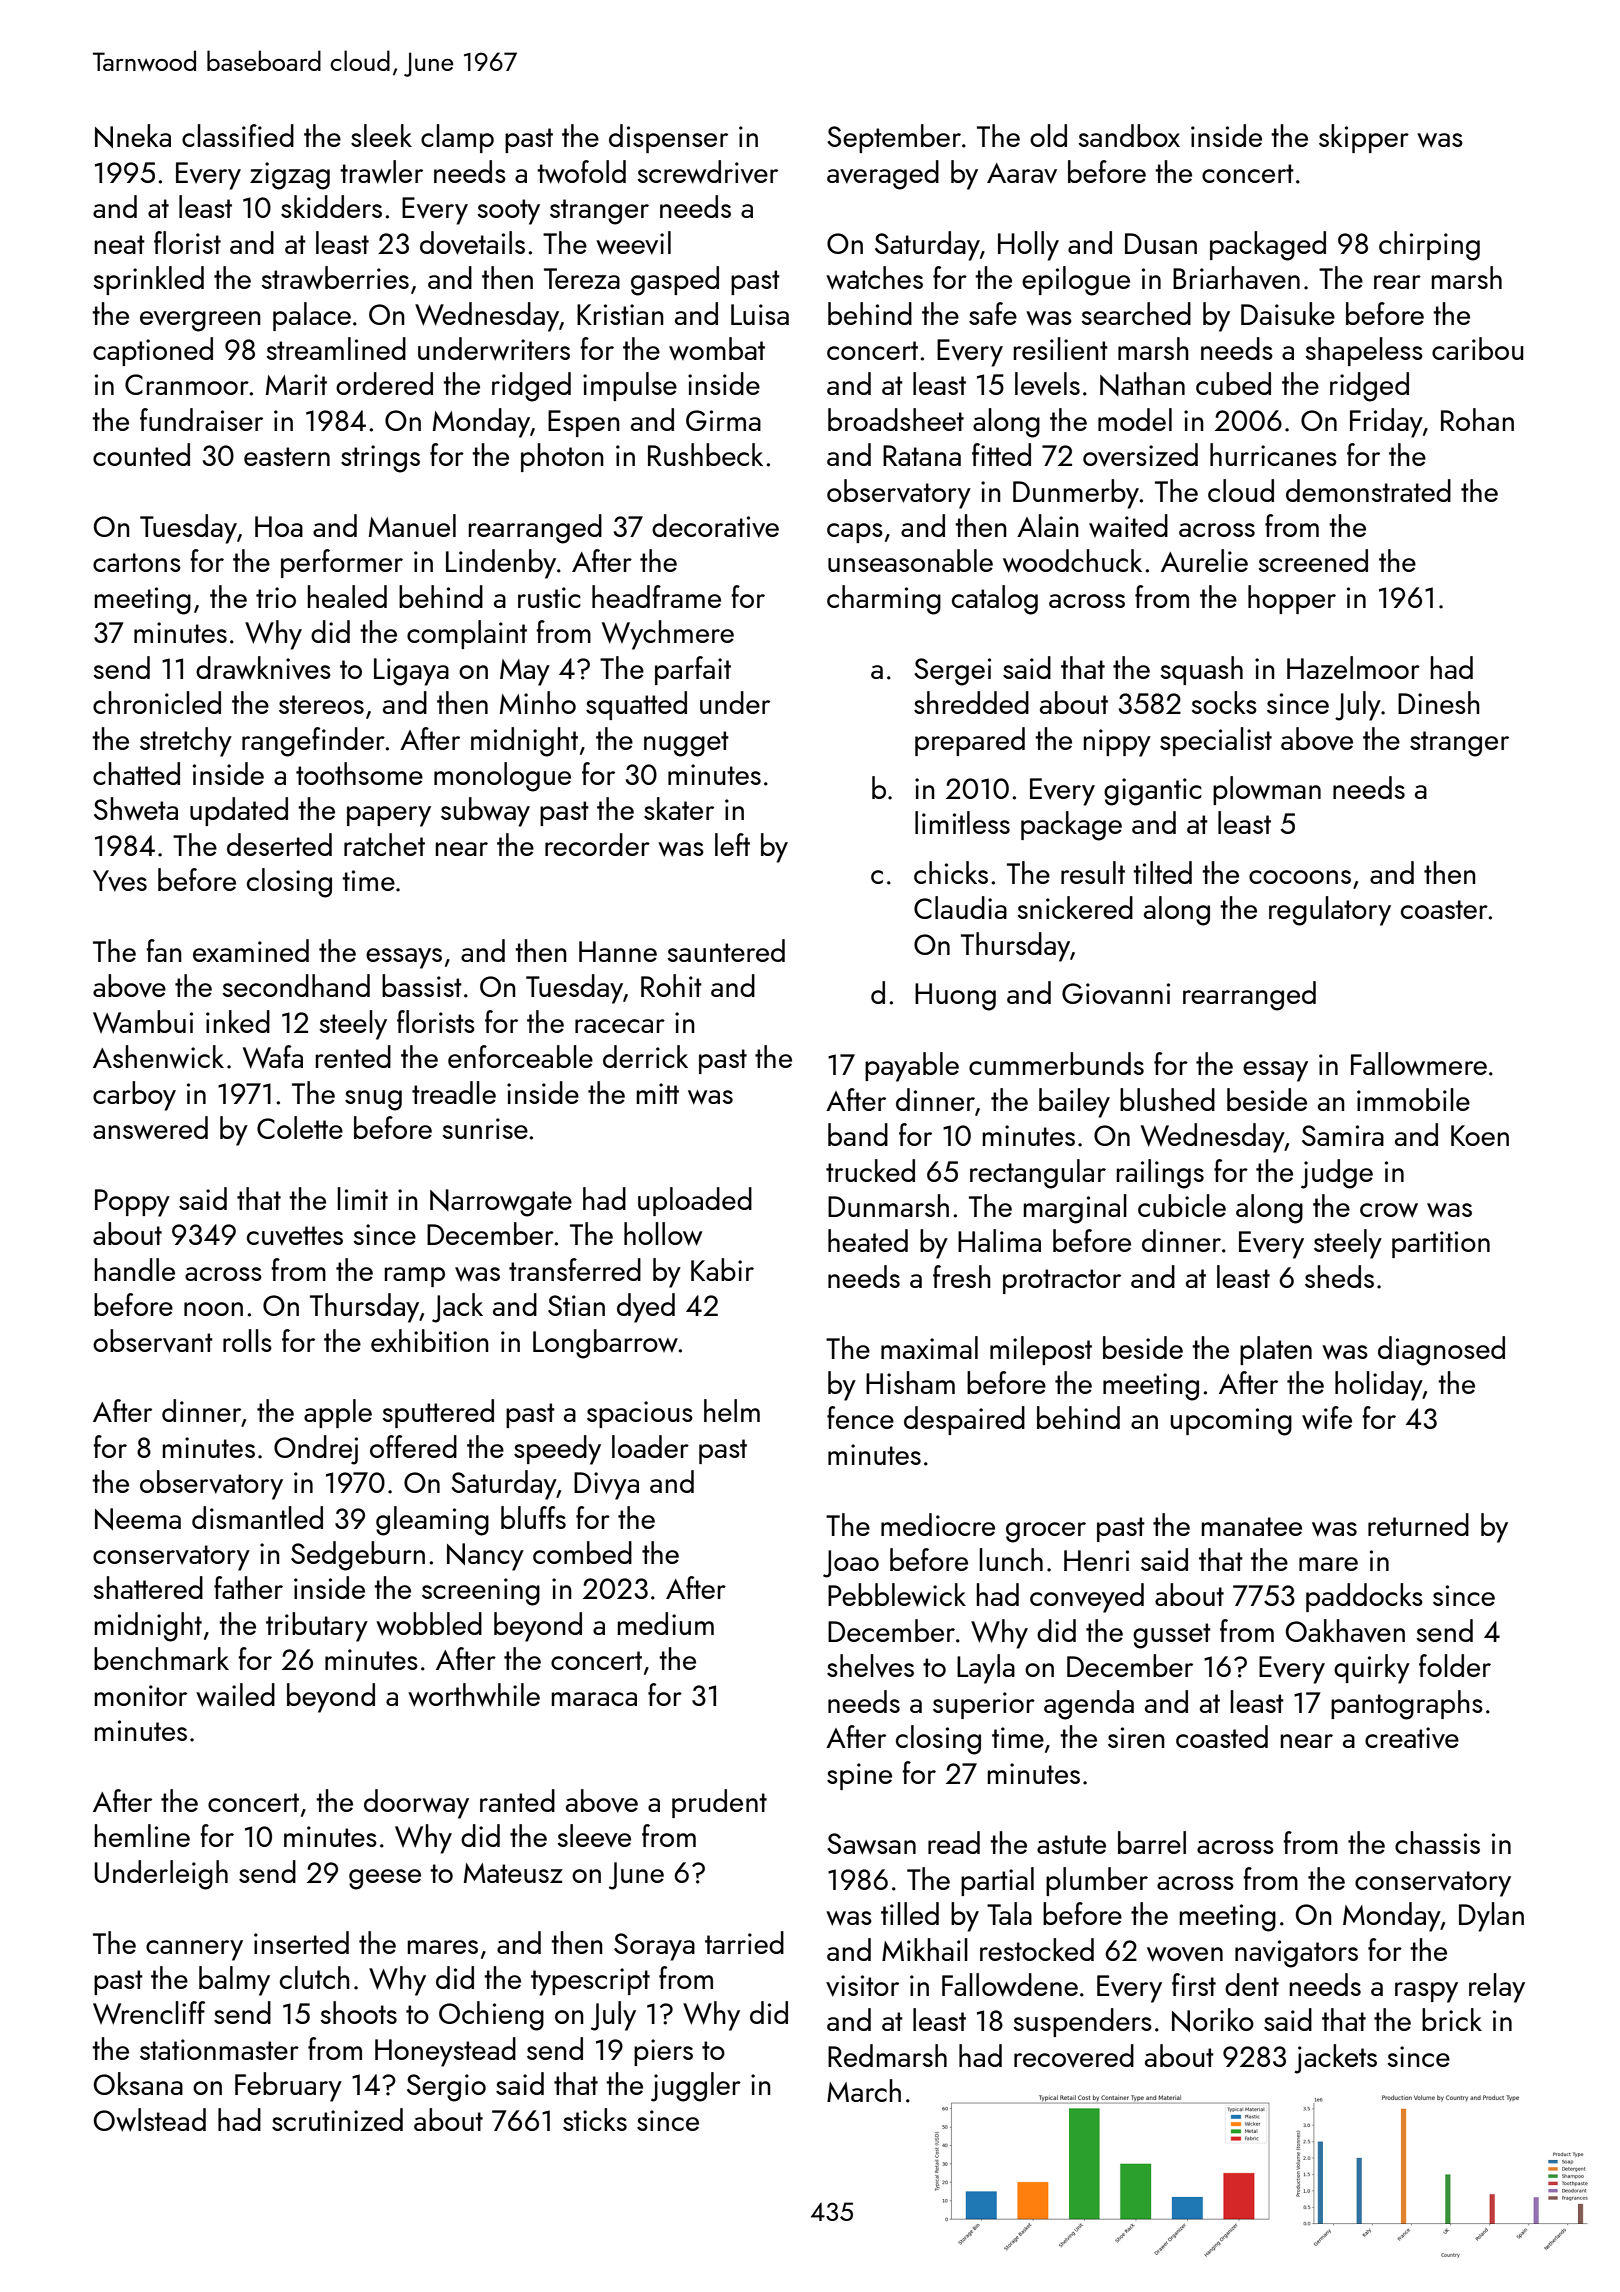  I want to click on Wafa, so click(273, 1057).
